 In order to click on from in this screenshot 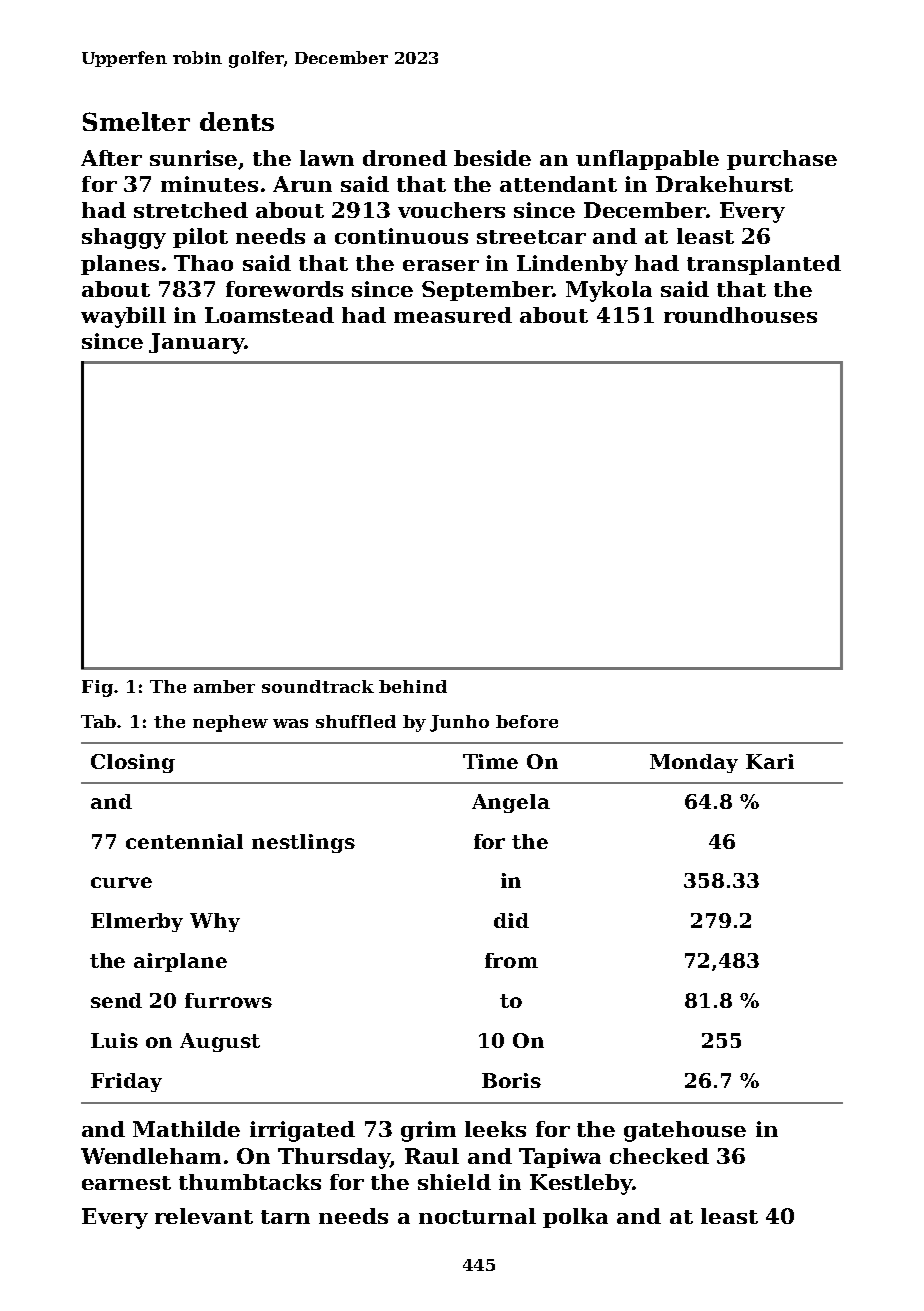, I will do `click(511, 960)`.
